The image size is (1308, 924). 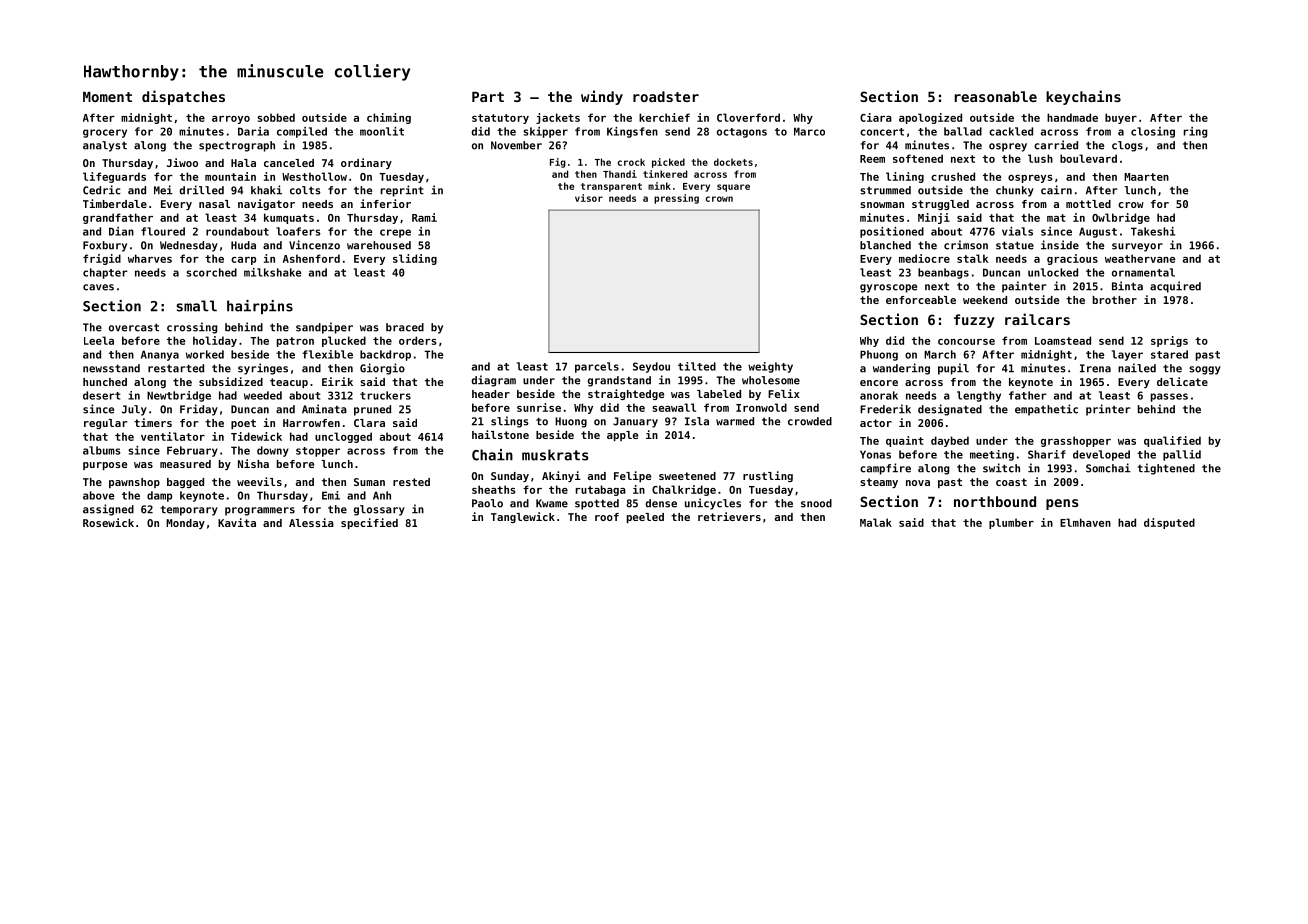 What do you see at coordinates (697, 366) in the screenshot?
I see `tilted` at bounding box center [697, 366].
